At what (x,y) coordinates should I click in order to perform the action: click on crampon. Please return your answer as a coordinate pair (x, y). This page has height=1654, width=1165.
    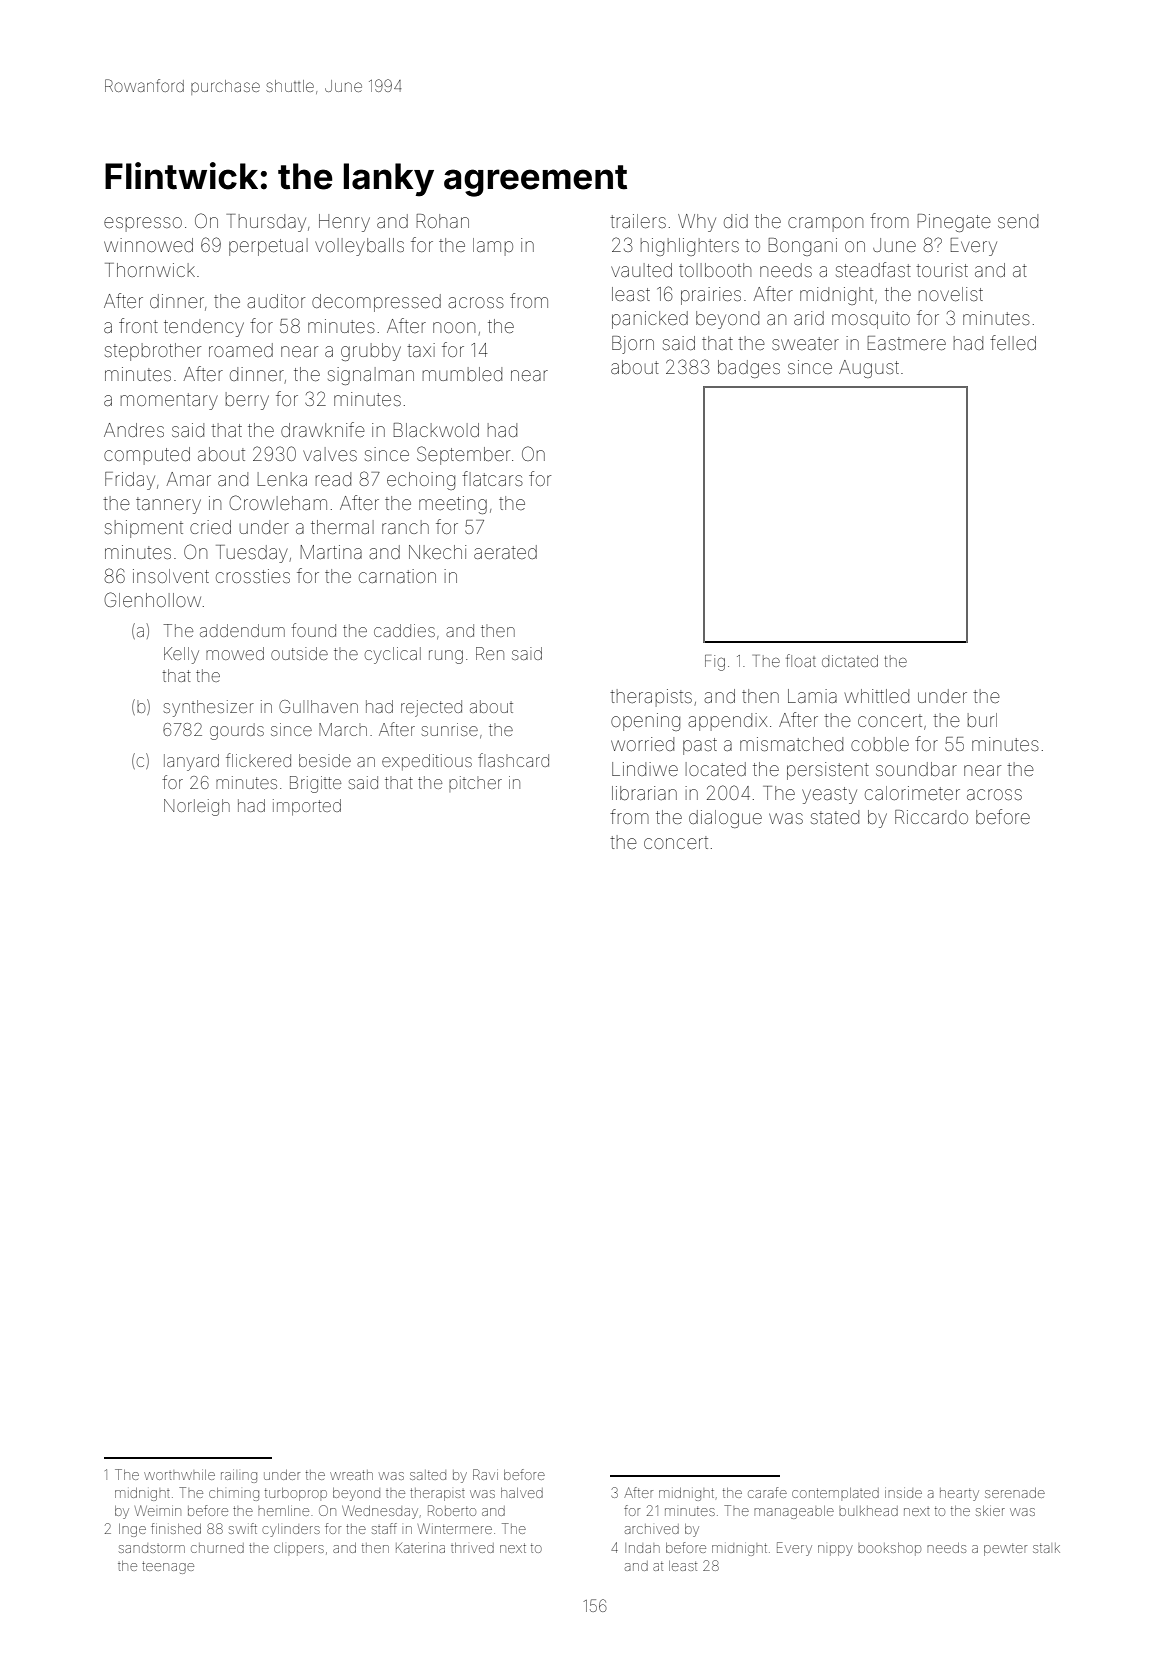
    Looking at the image, I should click on (825, 224).
